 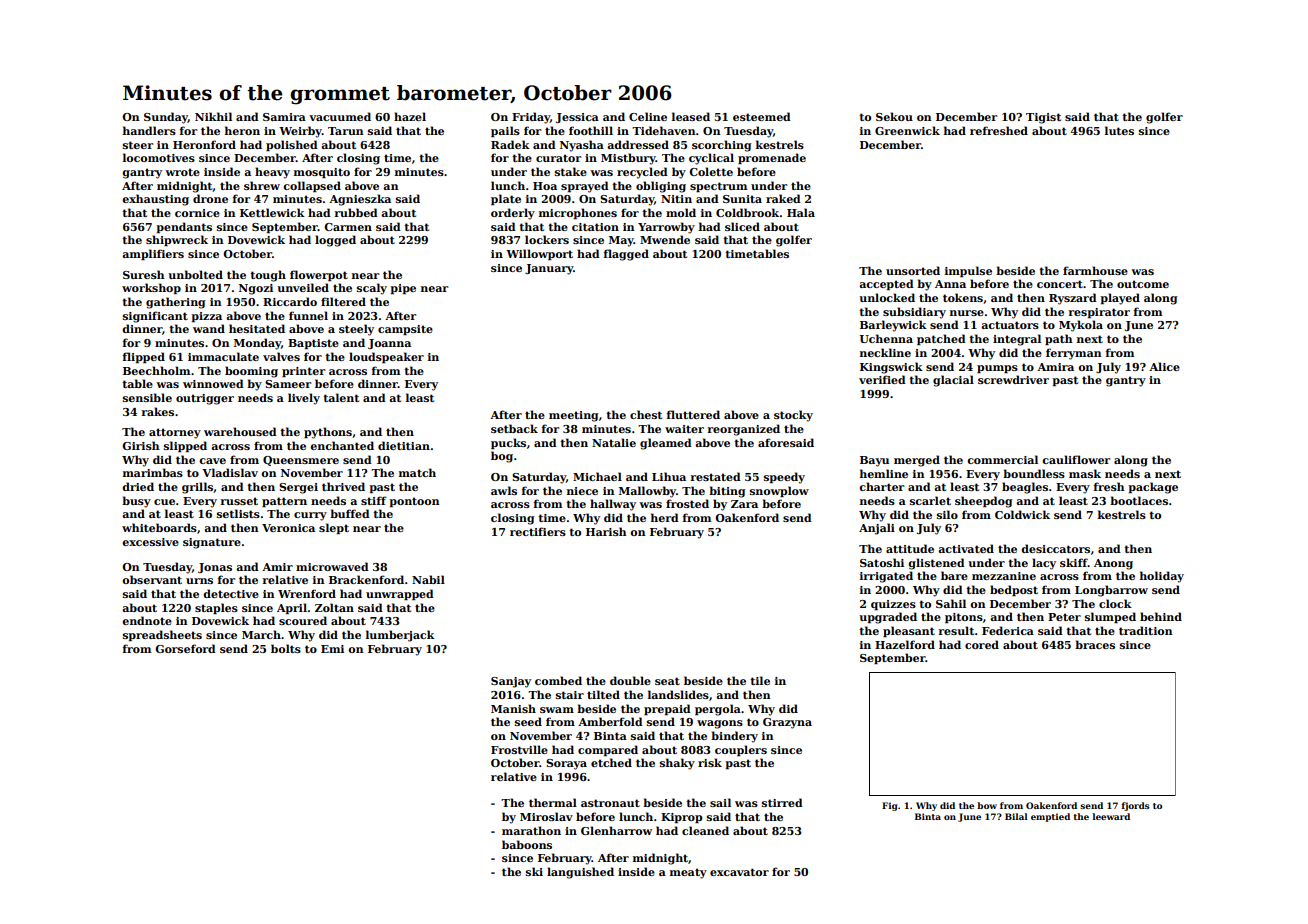 What do you see at coordinates (346, 131) in the document?
I see `Tarun` at bounding box center [346, 131].
